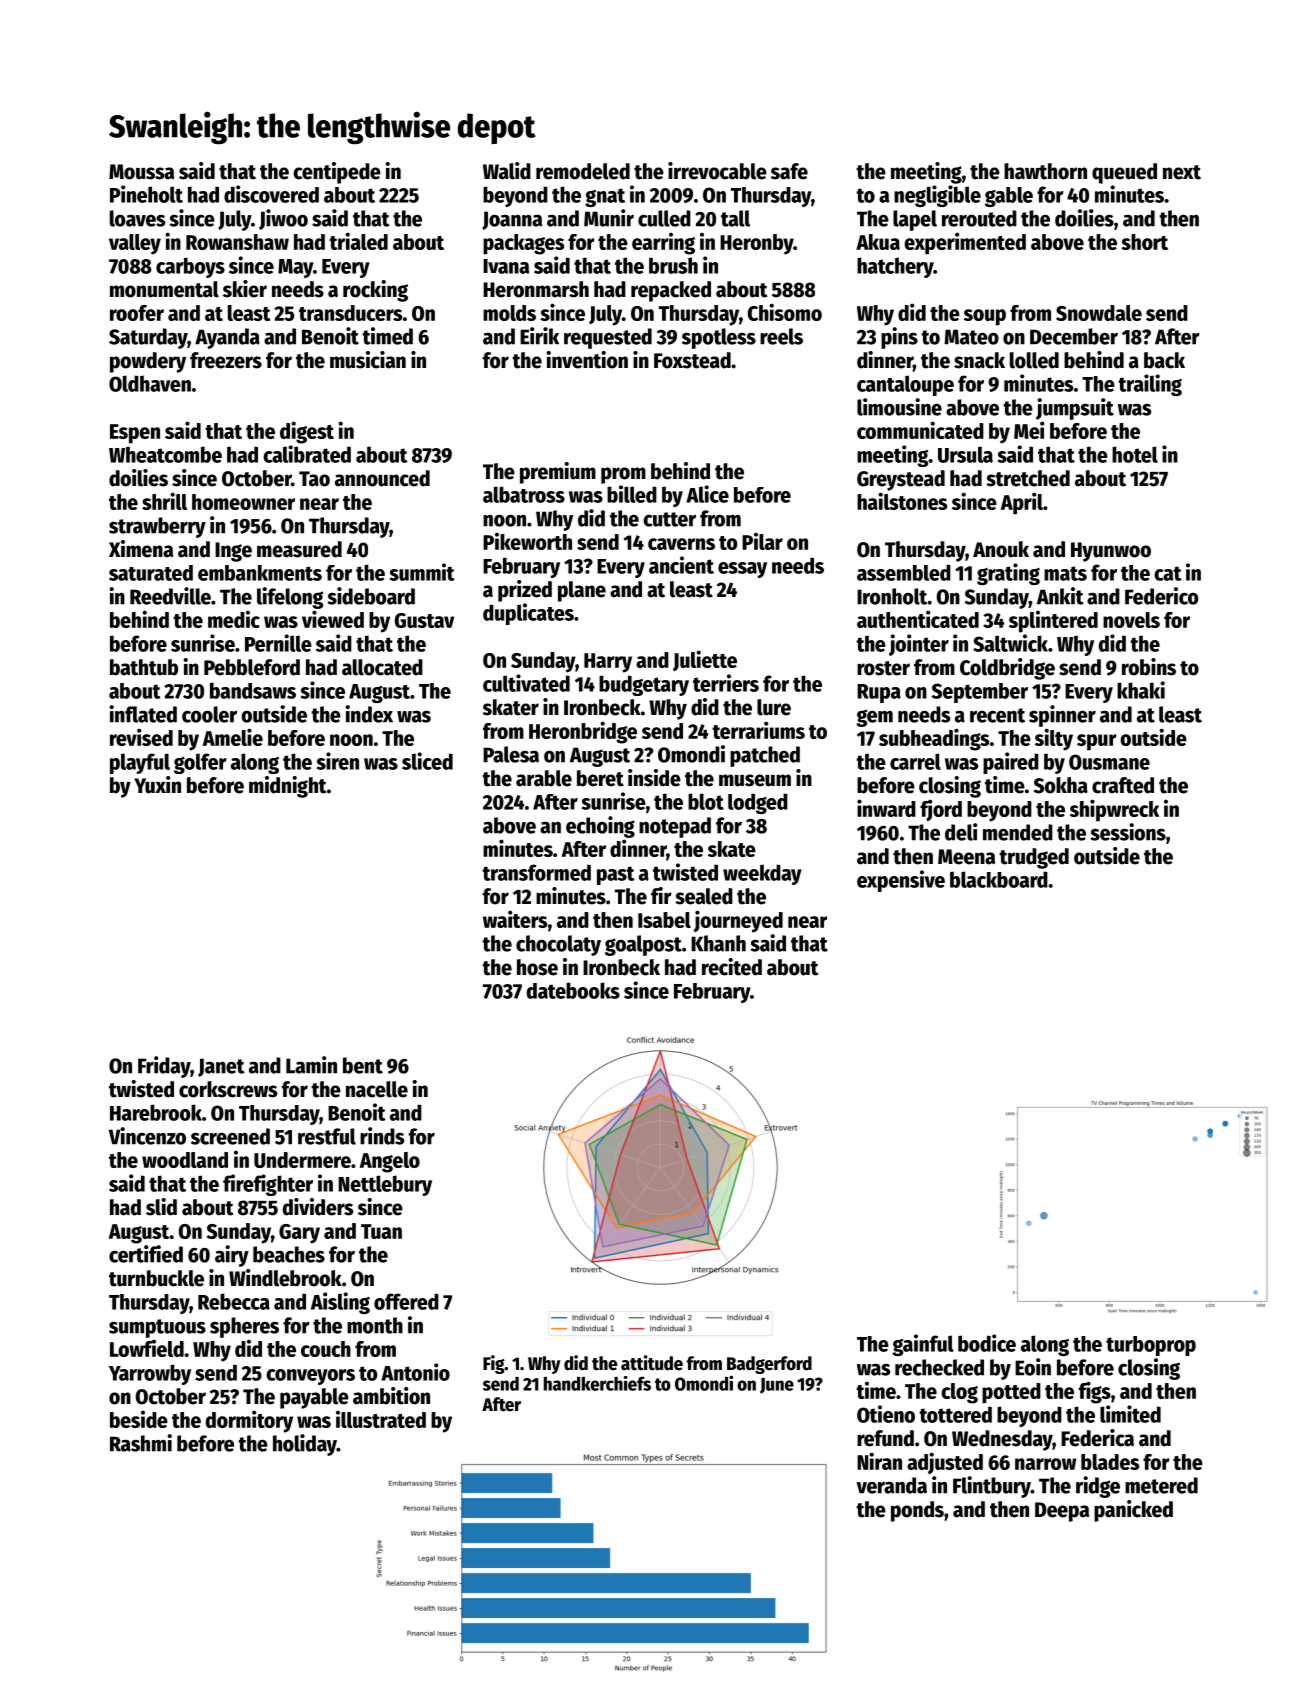  Describe the element at coordinates (381, 1419) in the document. I see `illustrated` at that location.
